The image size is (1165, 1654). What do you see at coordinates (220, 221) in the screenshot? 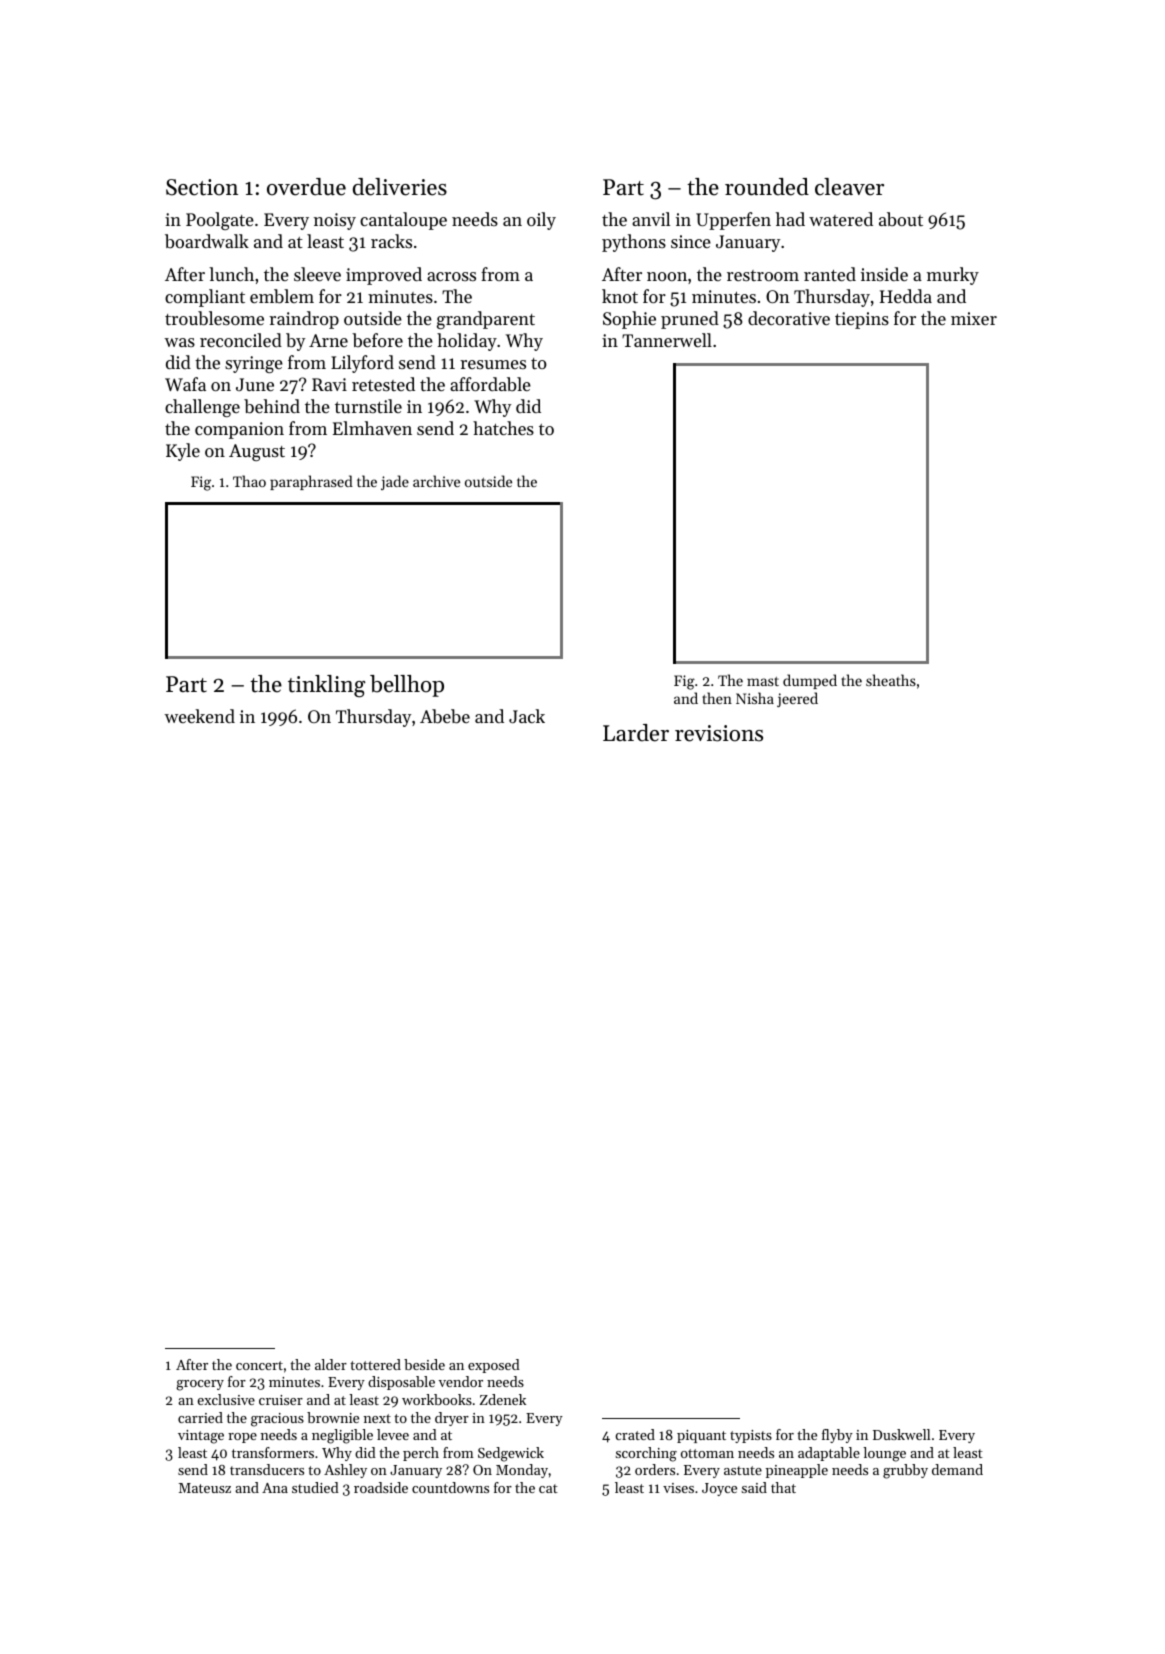
I see `Poolgate` at bounding box center [220, 221].
